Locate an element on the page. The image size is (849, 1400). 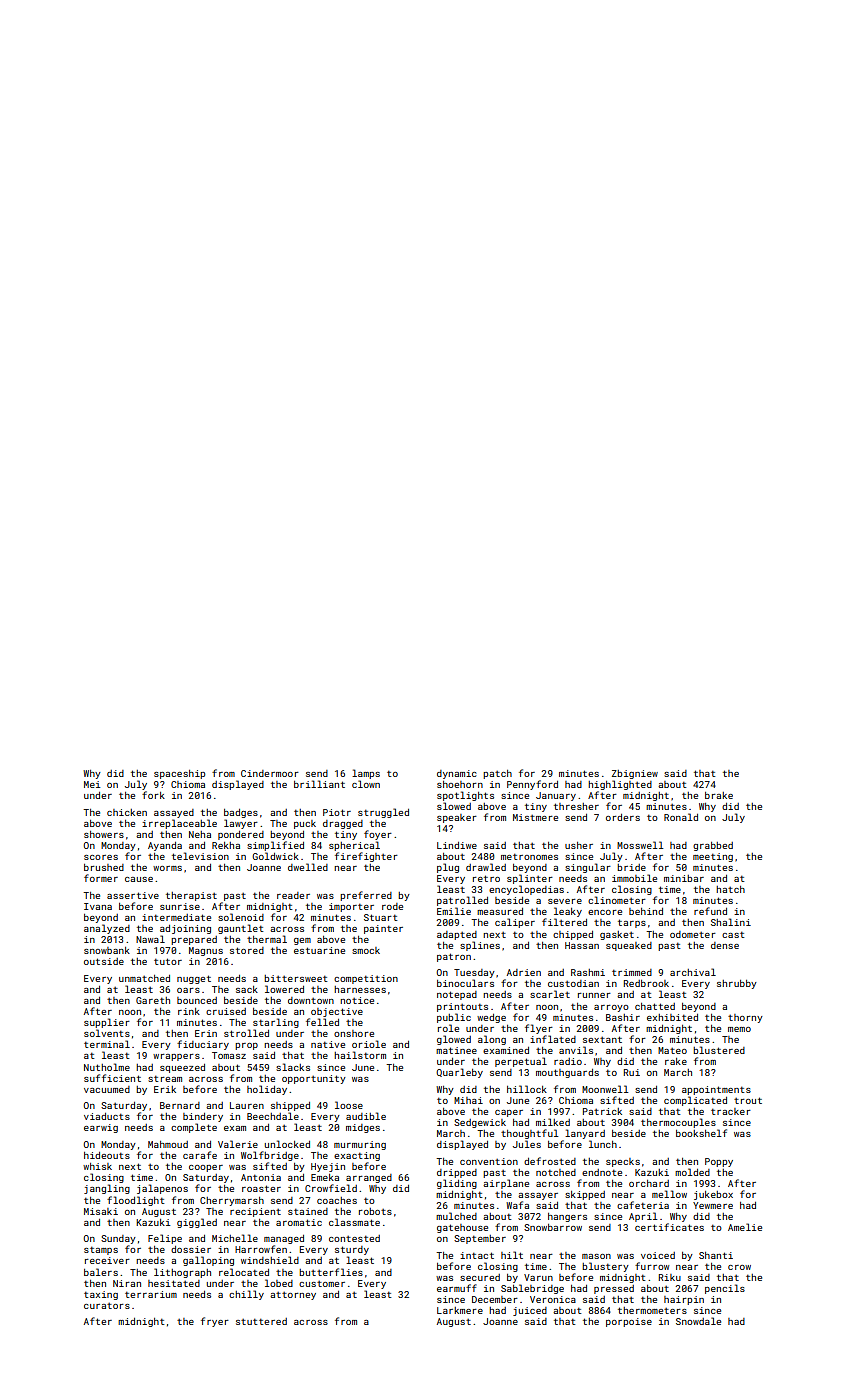
cast is located at coordinates (733, 934).
